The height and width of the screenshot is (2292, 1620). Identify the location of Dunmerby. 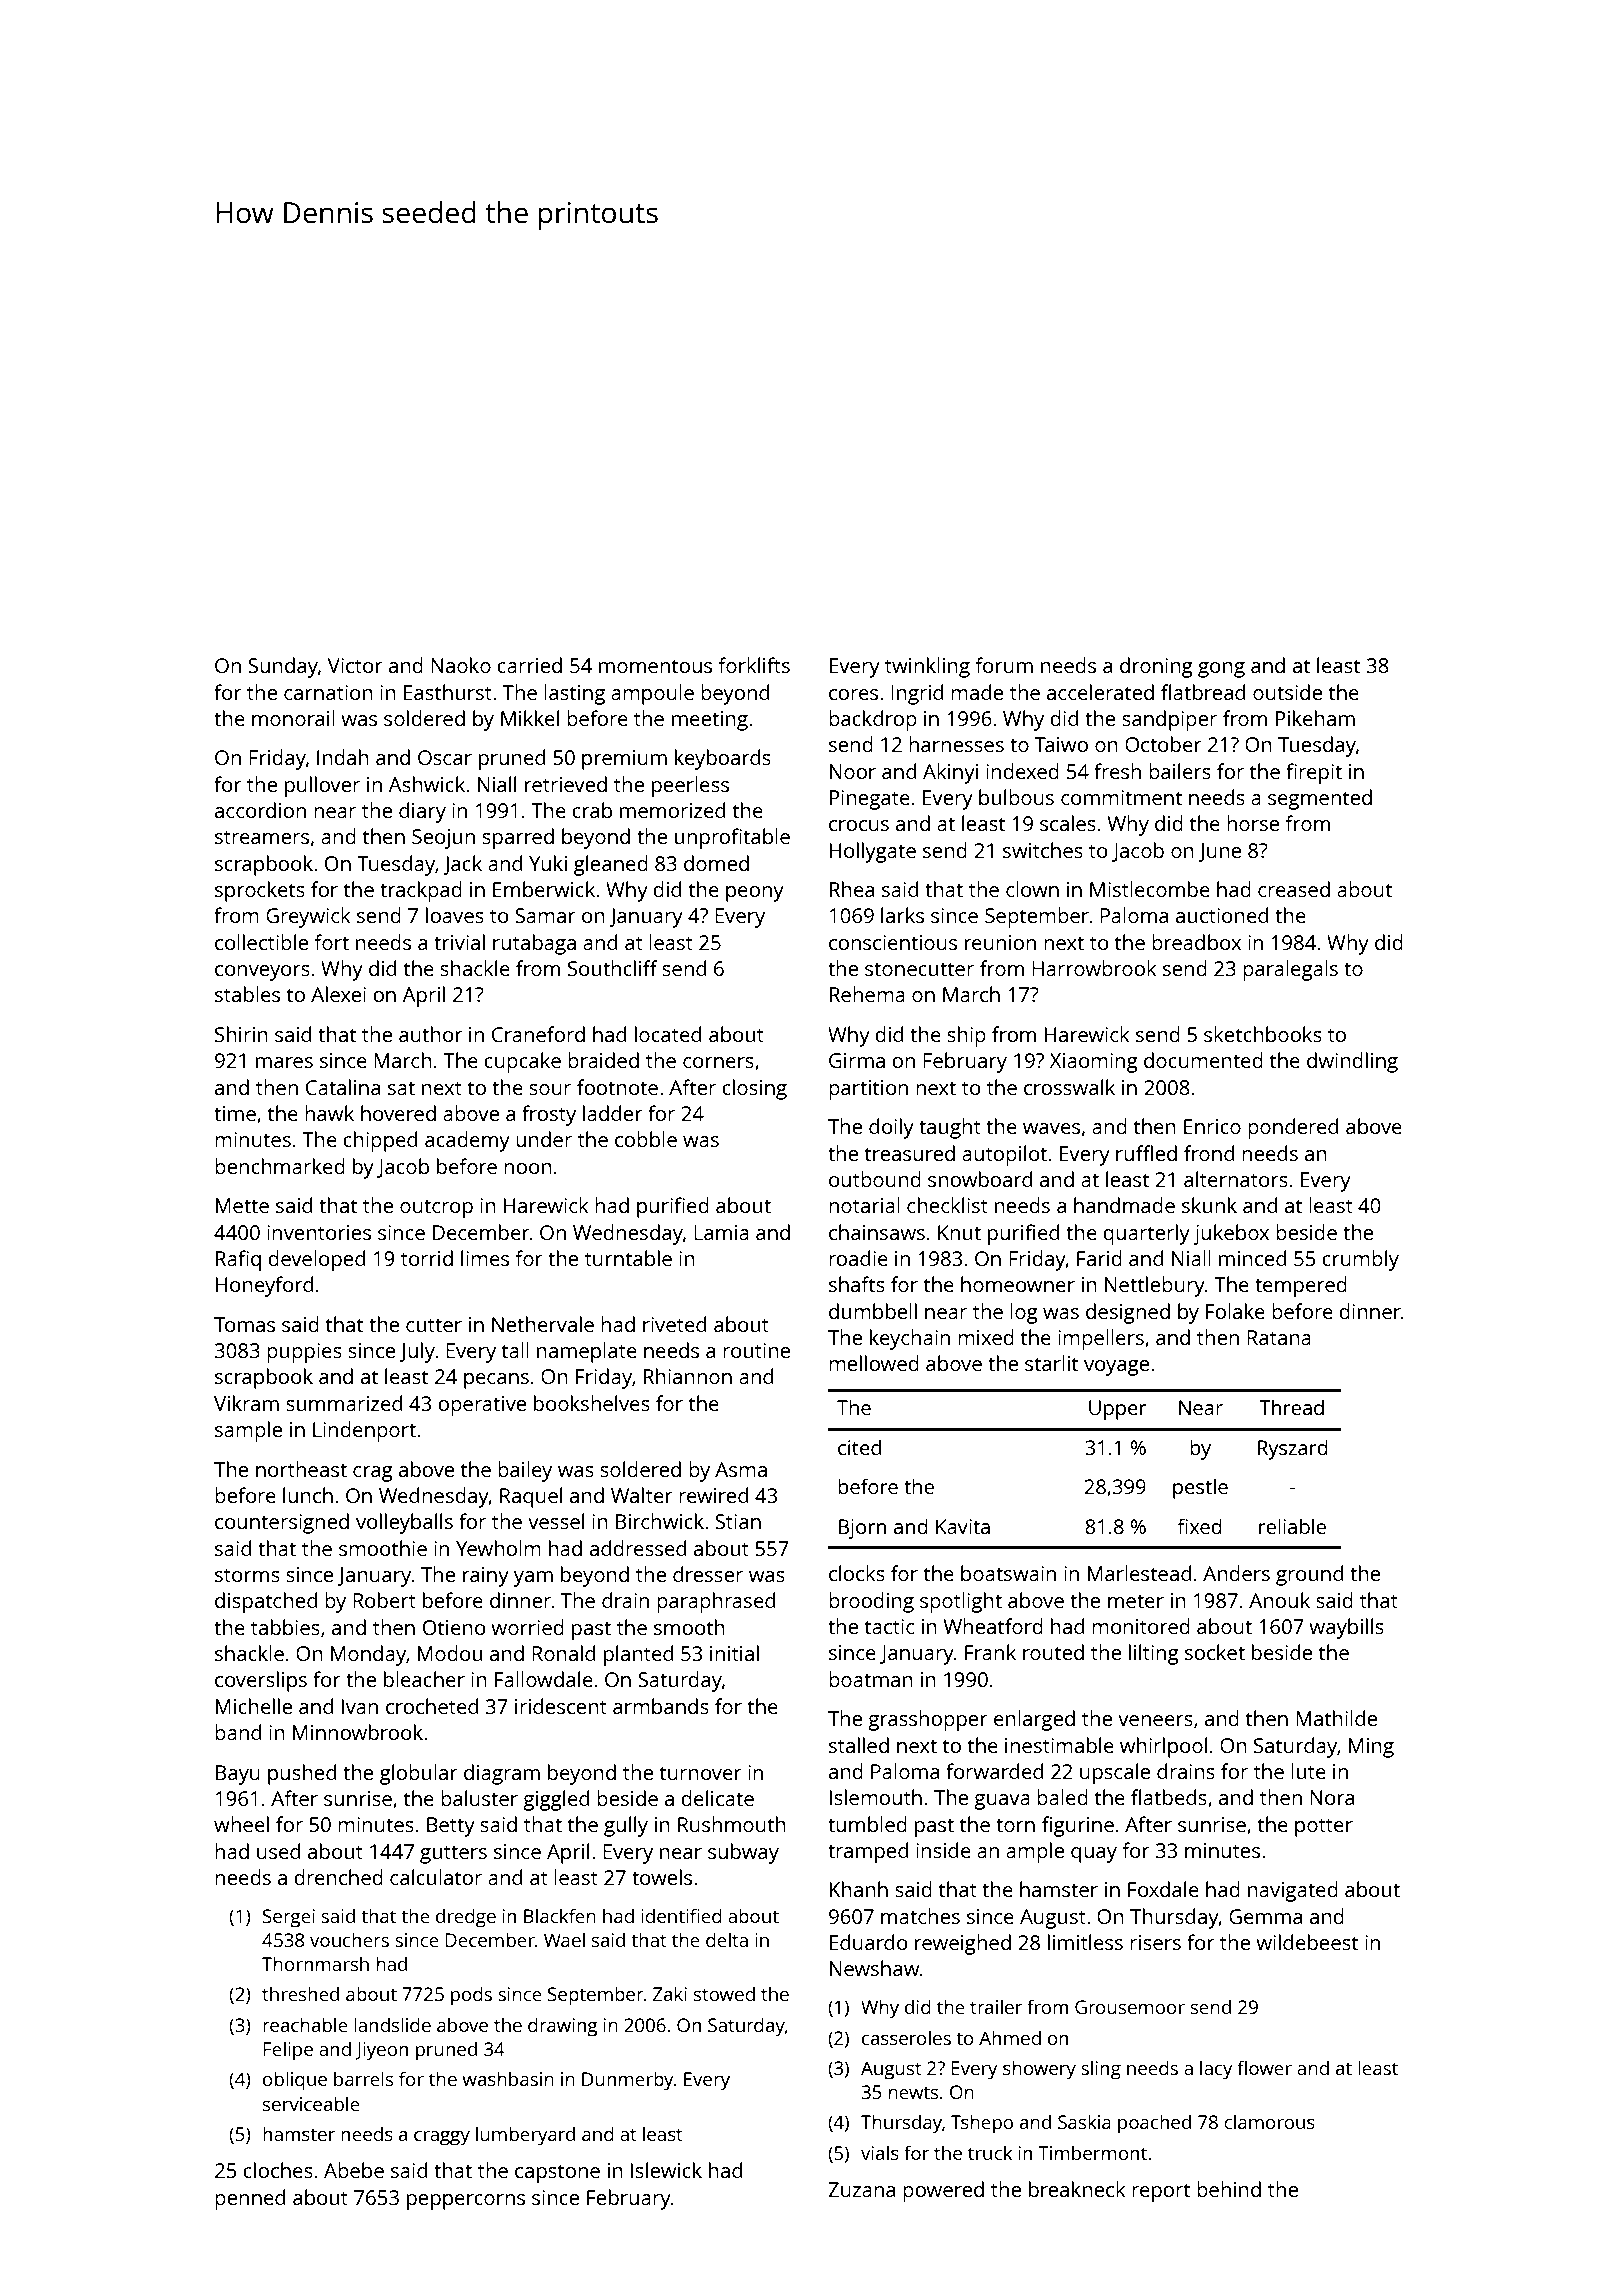
(628, 2081).
